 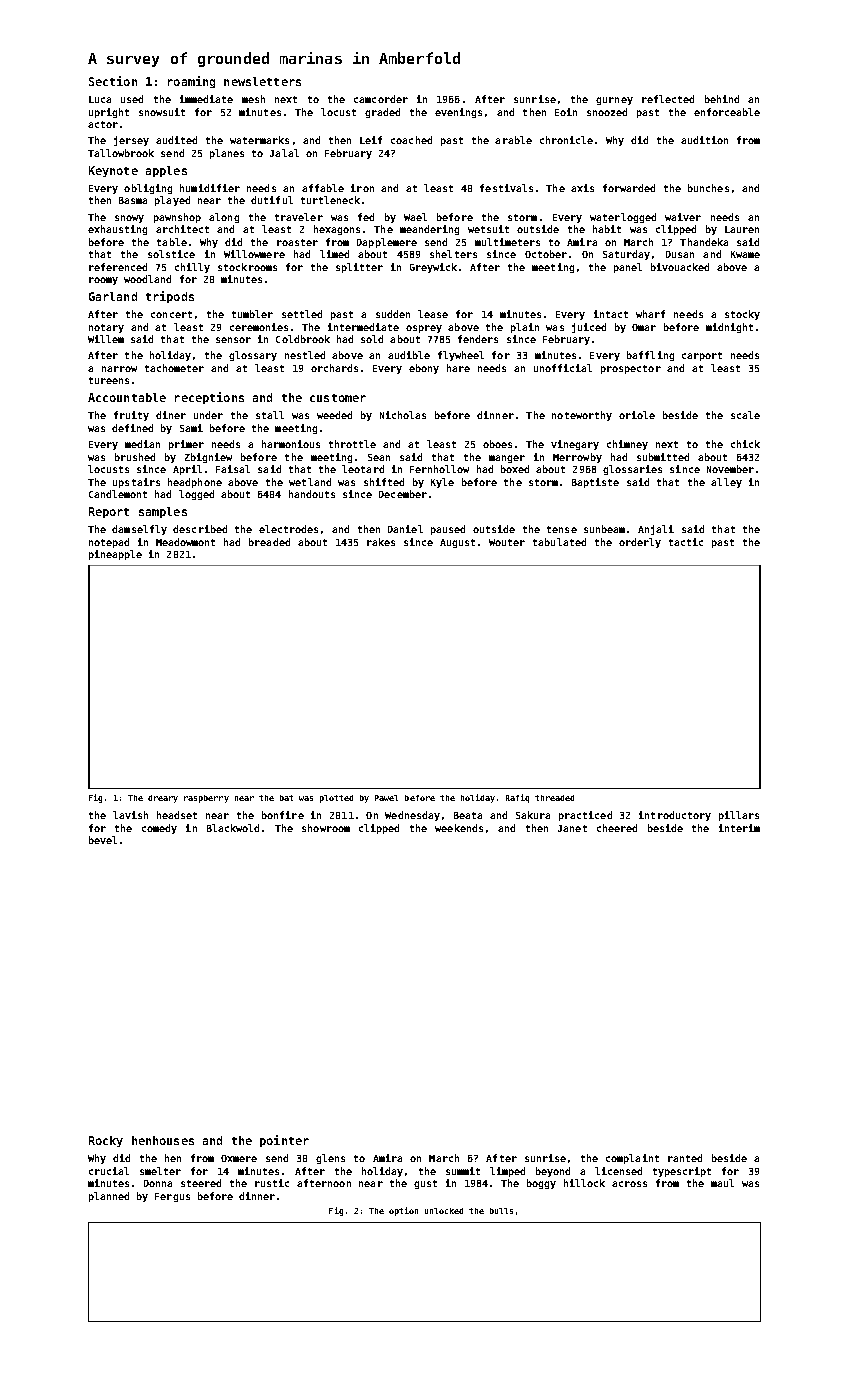 I want to click on Dapplemere, so click(x=387, y=243).
